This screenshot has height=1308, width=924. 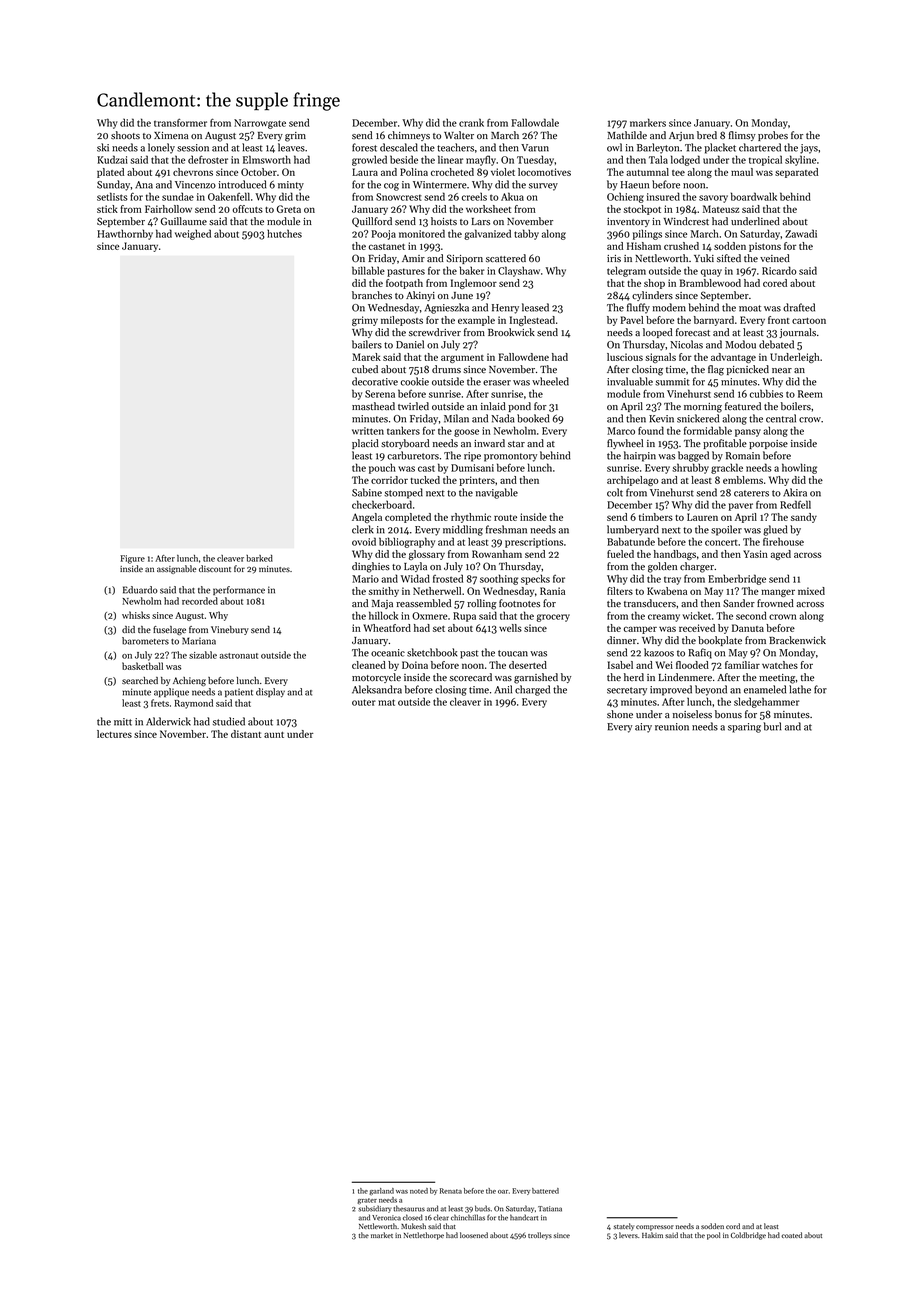 What do you see at coordinates (672, 727) in the screenshot?
I see `reunion` at bounding box center [672, 727].
